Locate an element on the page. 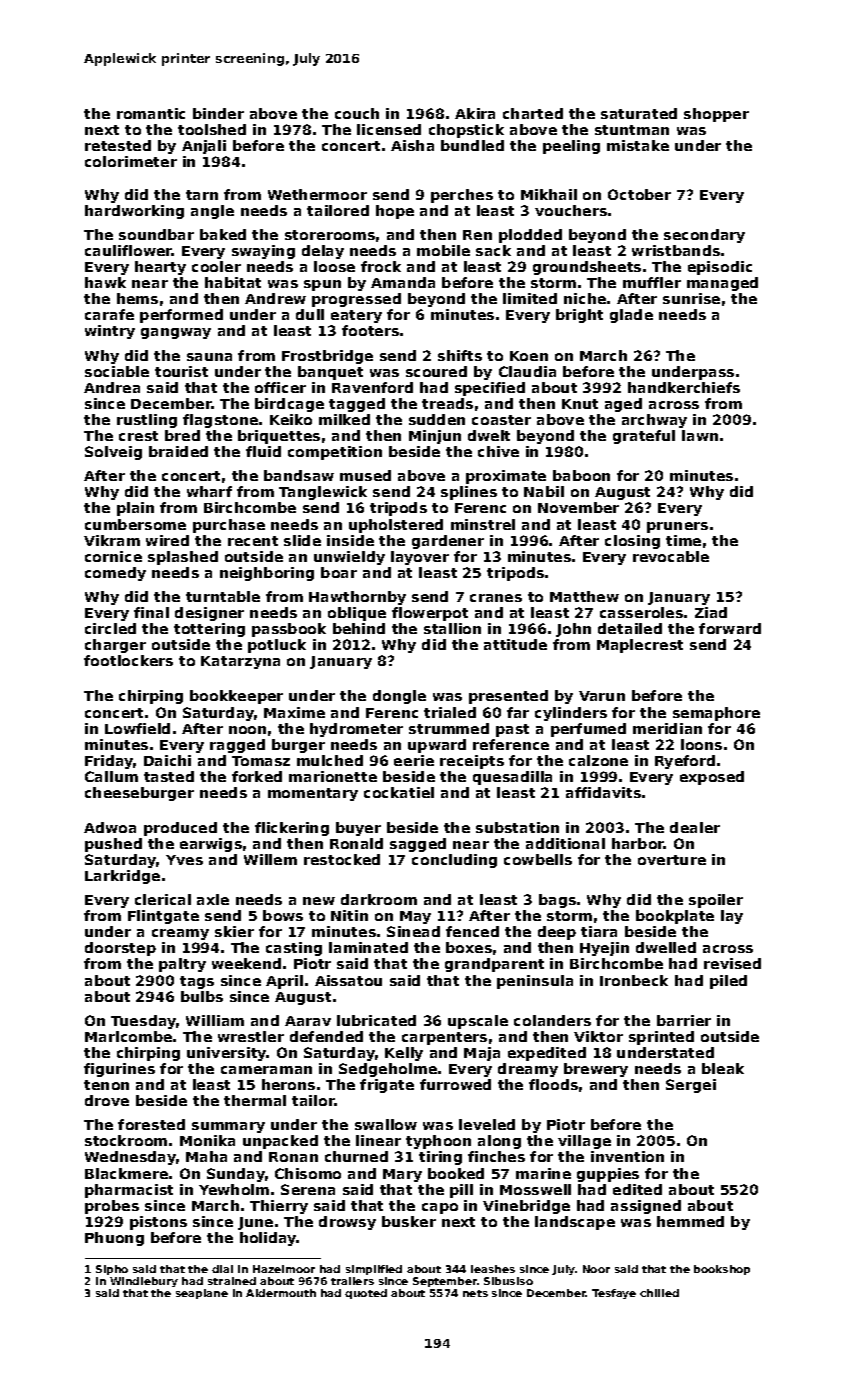 The width and height of the image is (849, 1400). saturated is located at coordinates (639, 113).
